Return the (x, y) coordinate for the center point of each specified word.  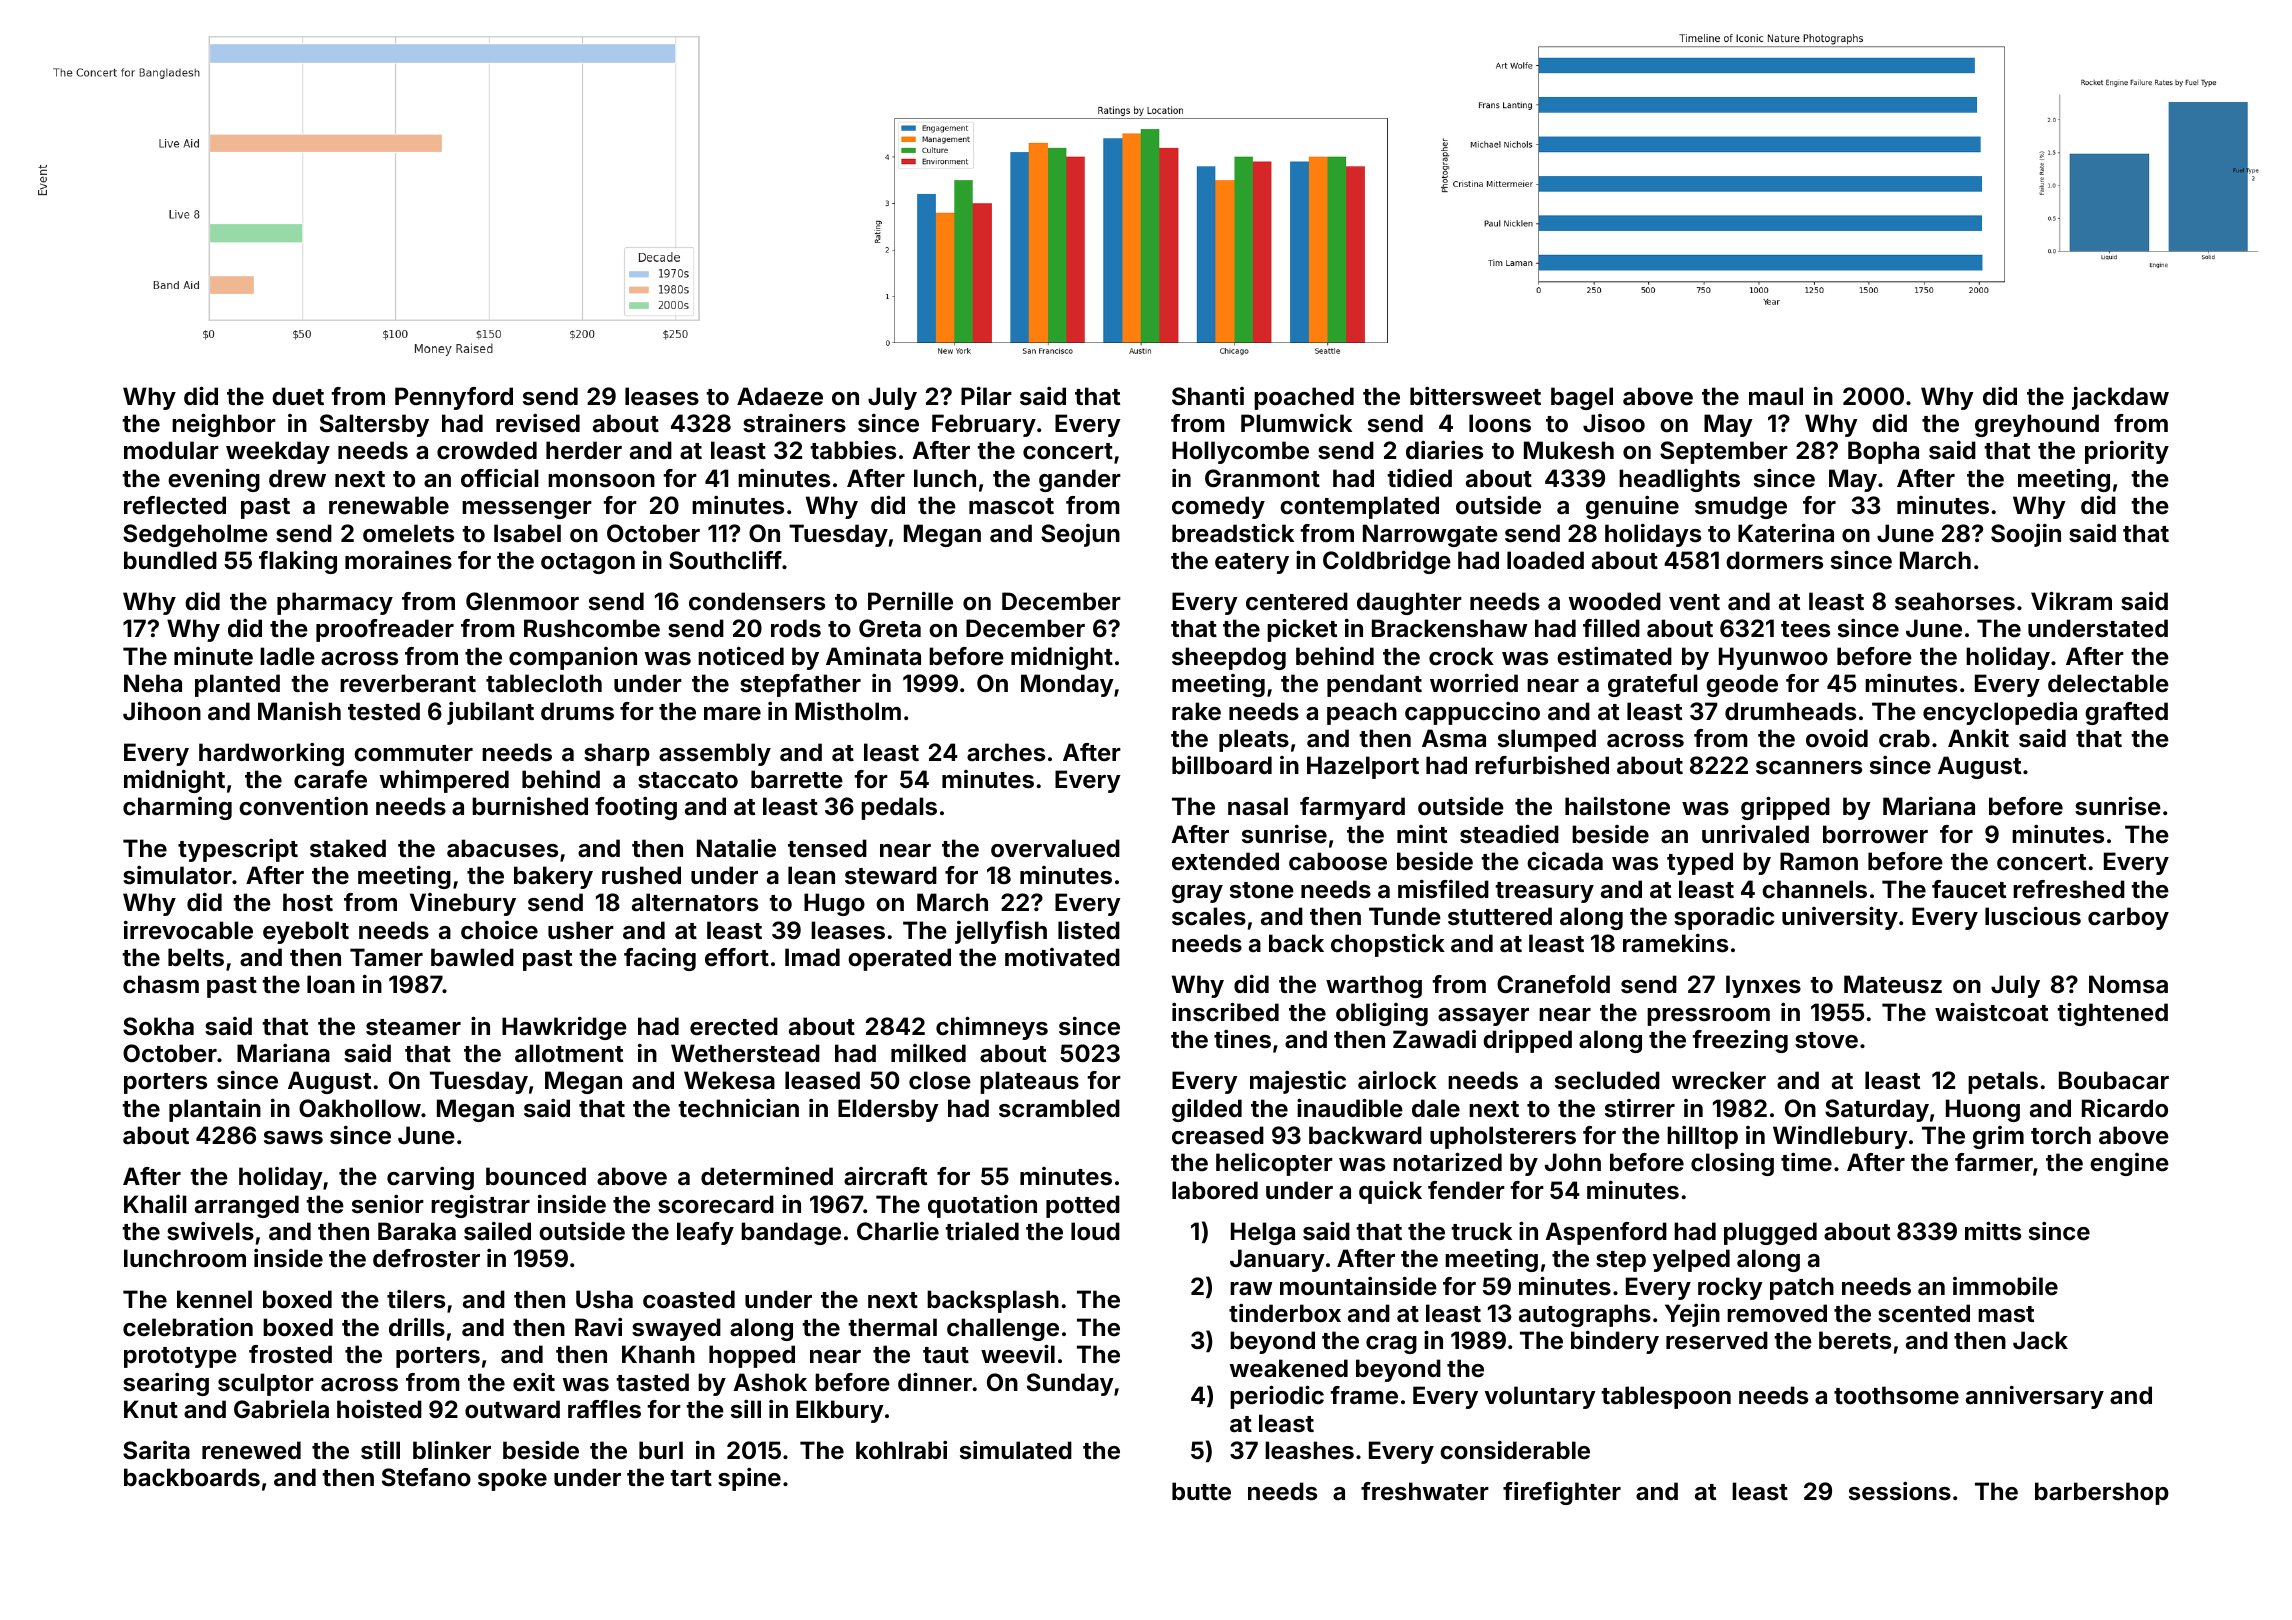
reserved (1717, 1340)
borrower (1875, 834)
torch (2061, 1135)
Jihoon (162, 711)
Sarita (156, 1450)
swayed (676, 1329)
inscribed (1225, 1012)
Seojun (1080, 535)
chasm (161, 984)
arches (1006, 752)
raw (1251, 1288)
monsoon (601, 481)
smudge (1741, 507)
